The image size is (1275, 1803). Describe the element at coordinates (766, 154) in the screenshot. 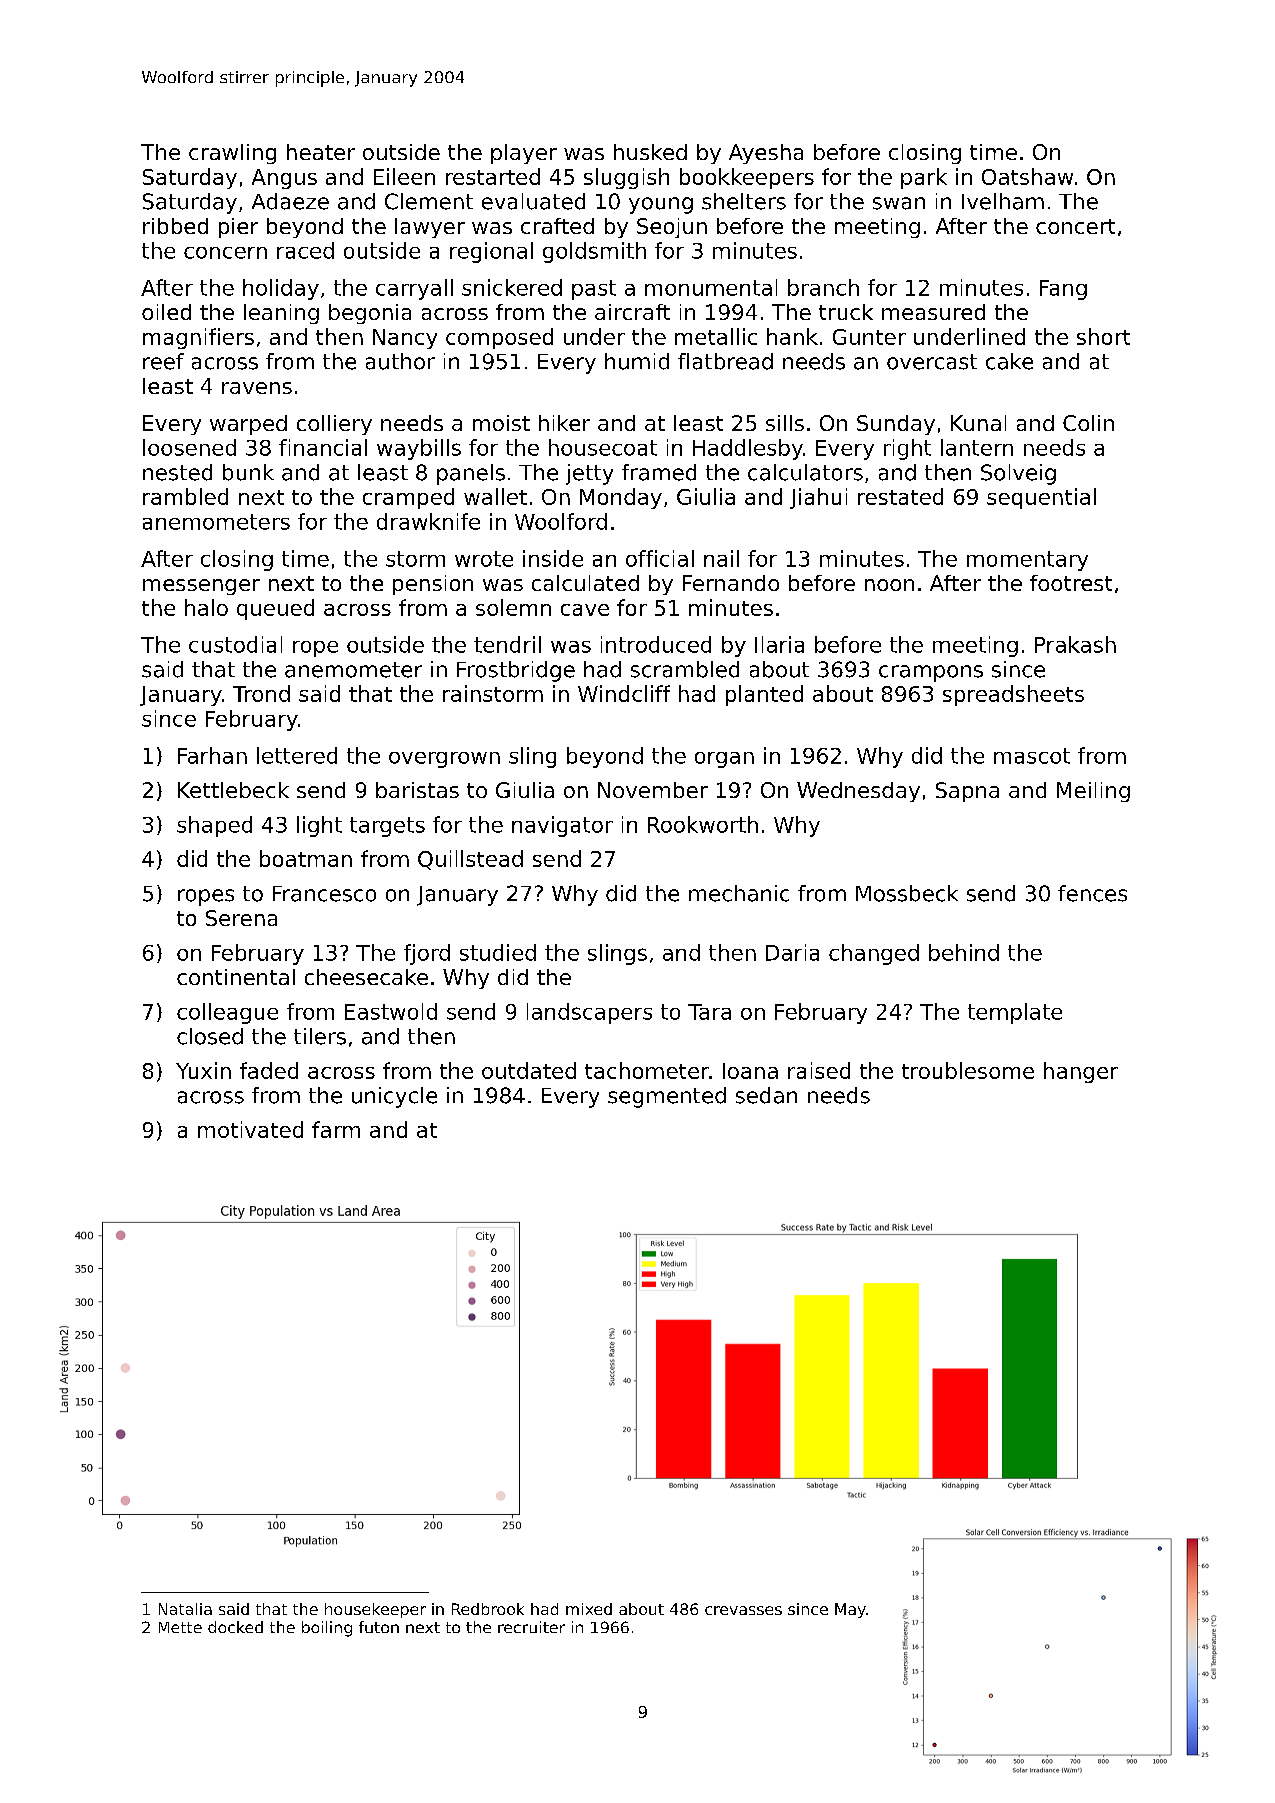

I see `Ayesha` at that location.
